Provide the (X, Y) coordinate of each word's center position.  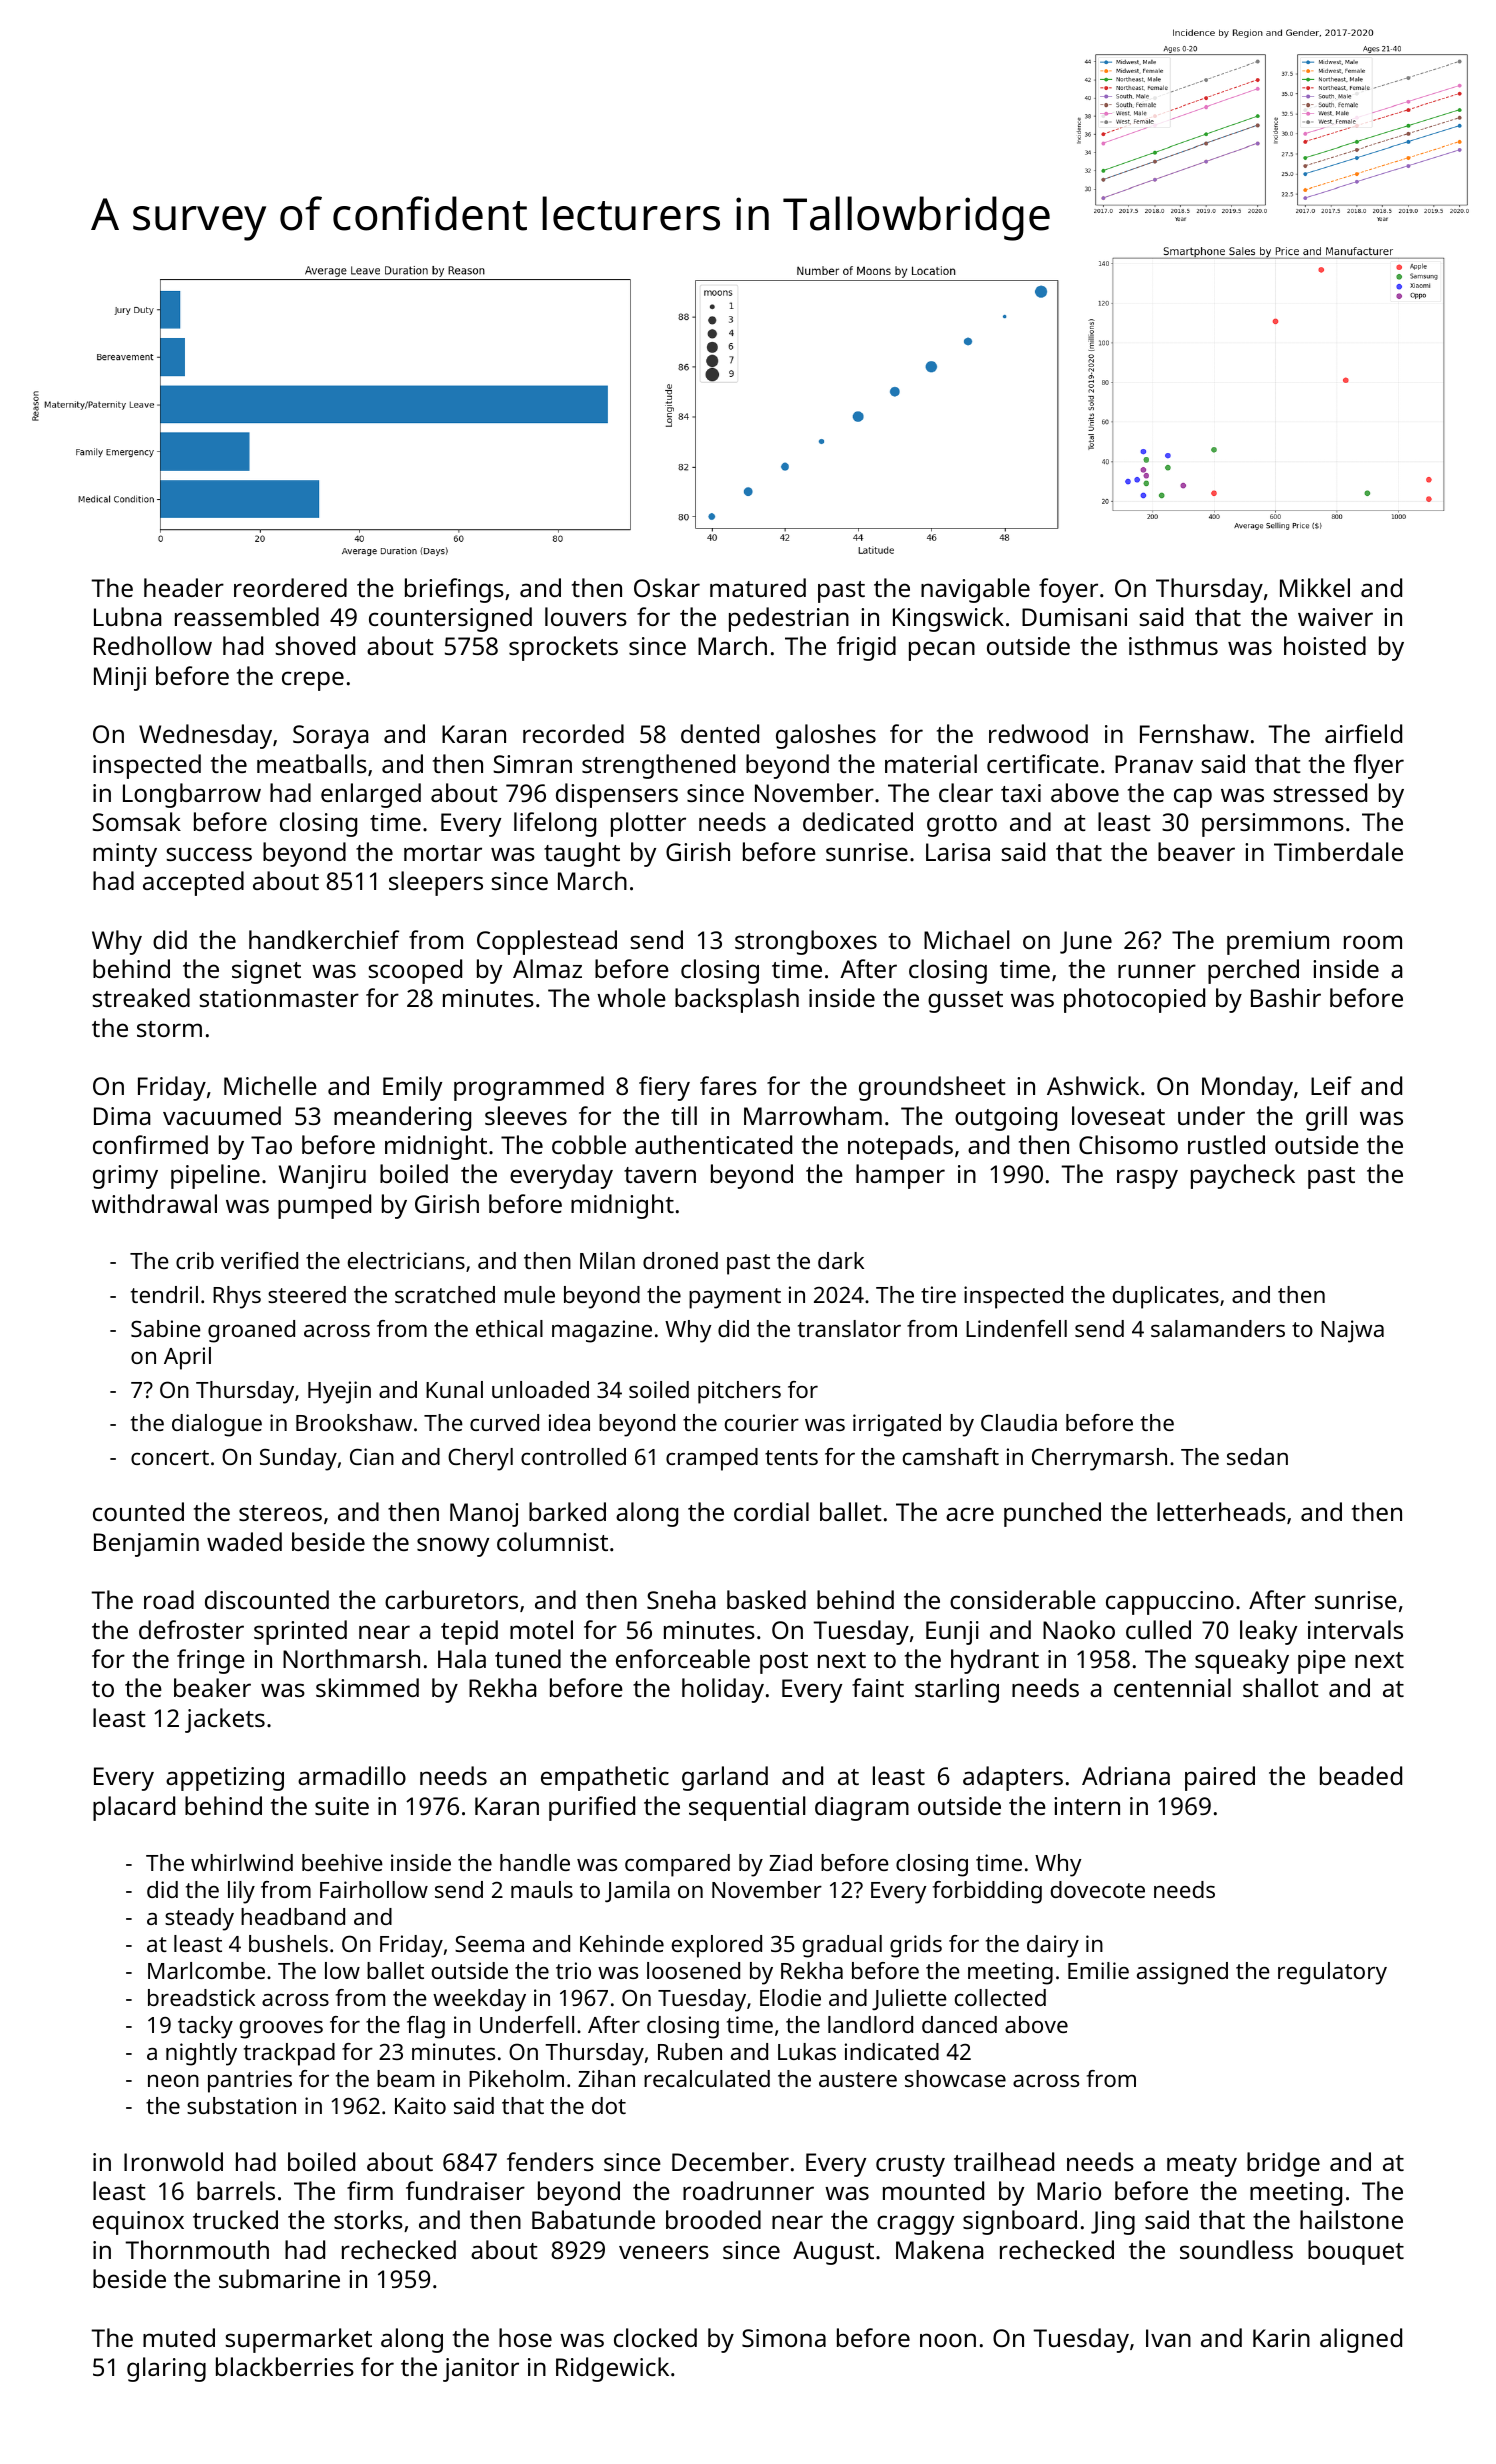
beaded (1361, 1775)
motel (541, 1629)
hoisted (1325, 645)
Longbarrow (192, 795)
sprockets (563, 648)
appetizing (225, 1779)
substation (241, 2105)
